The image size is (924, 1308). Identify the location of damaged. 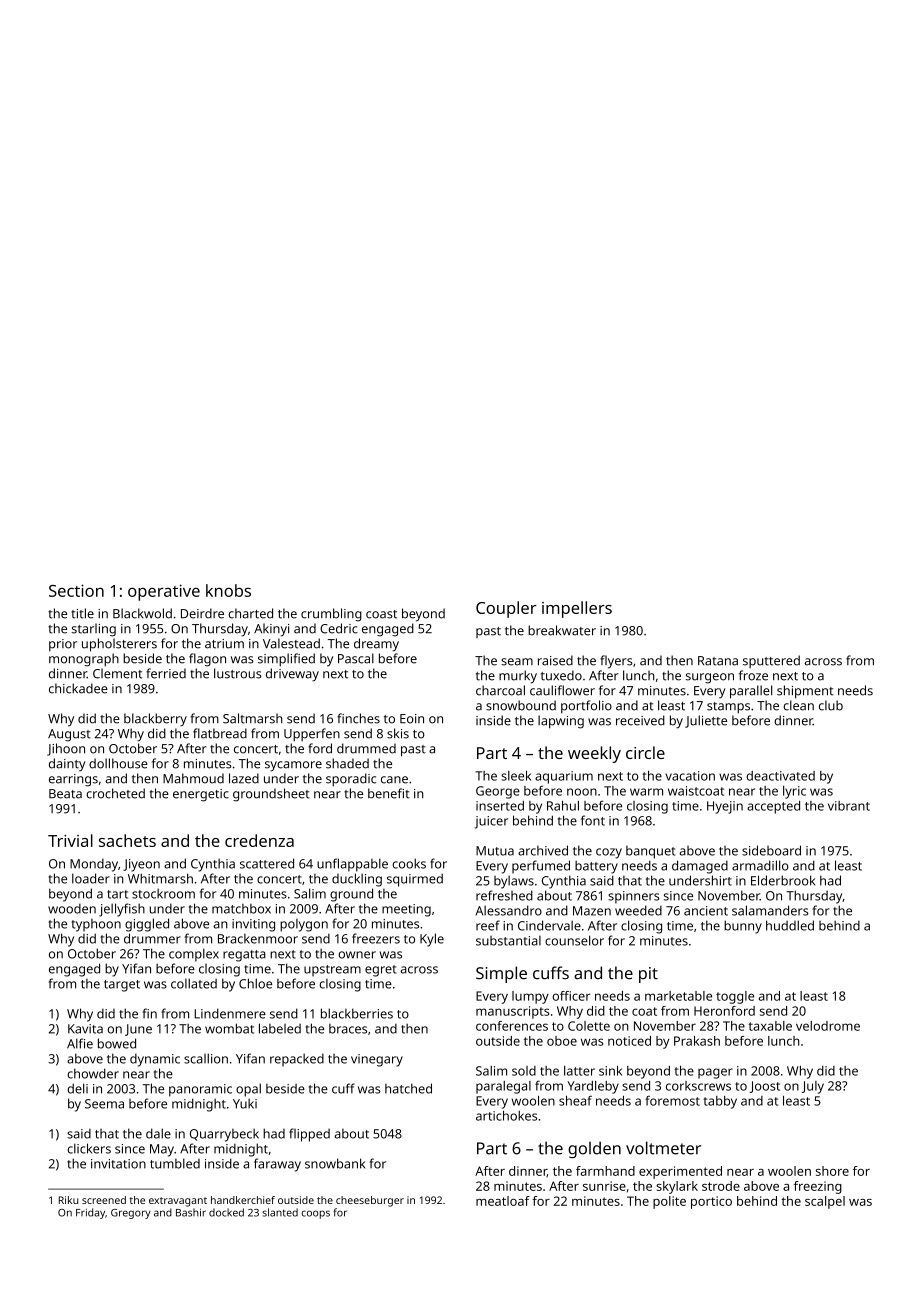
(700, 867).
